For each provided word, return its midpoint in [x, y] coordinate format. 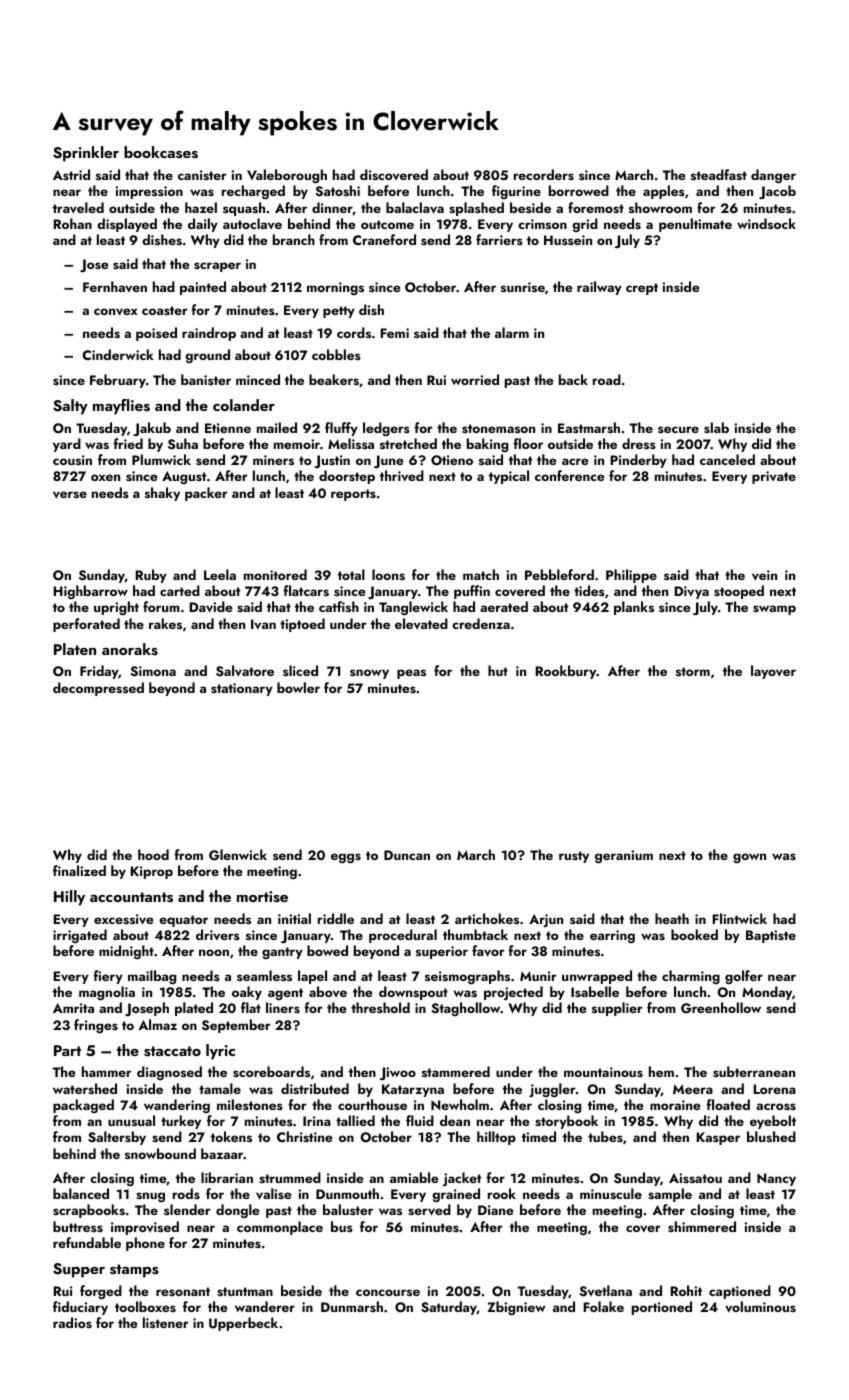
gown [749, 858]
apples [664, 192]
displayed [127, 225]
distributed [315, 1088]
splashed [476, 209]
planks [634, 608]
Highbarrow [90, 592]
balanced [81, 1193]
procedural [403, 936]
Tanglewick [413, 608]
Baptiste [771, 936]
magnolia [107, 993]
